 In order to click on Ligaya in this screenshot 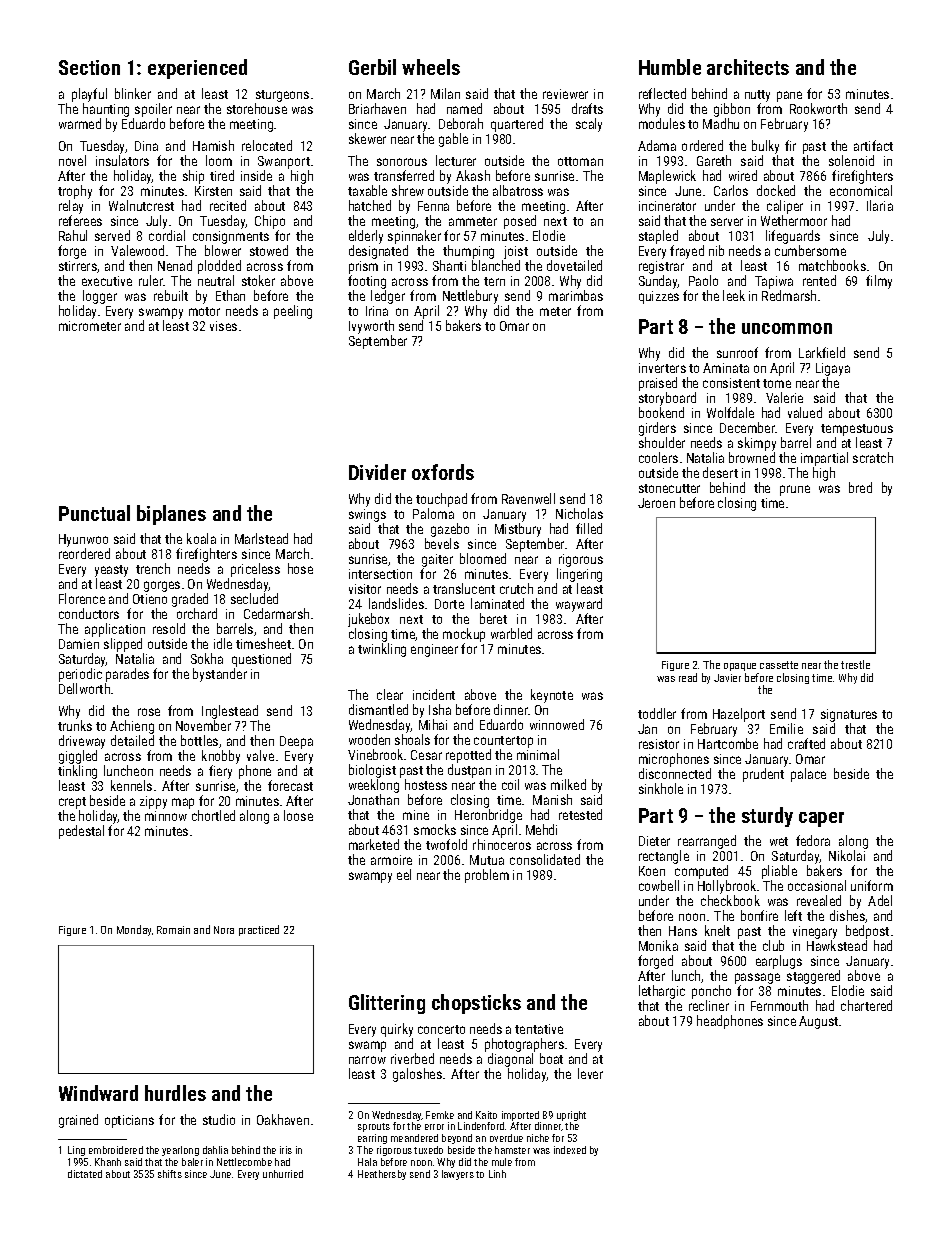, I will do `click(833, 369)`.
